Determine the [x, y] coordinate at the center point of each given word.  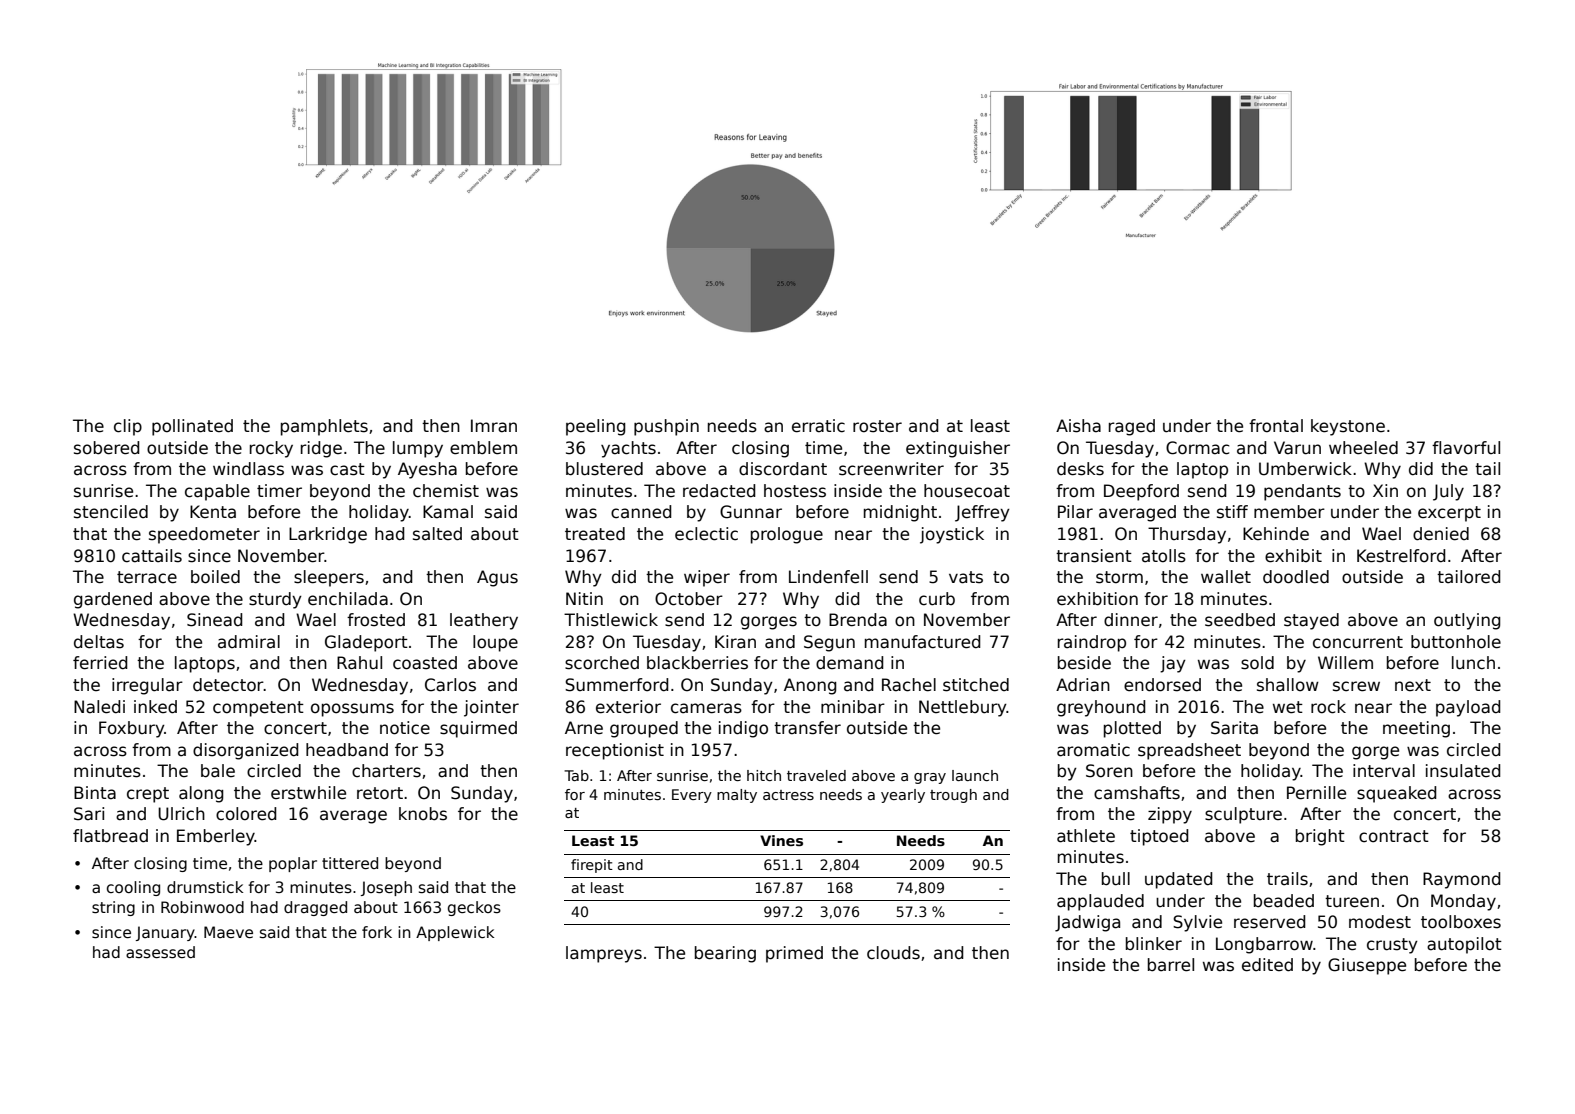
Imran [494, 426]
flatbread [110, 836]
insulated [1463, 771]
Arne [584, 727]
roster [877, 426]
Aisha [1078, 426]
